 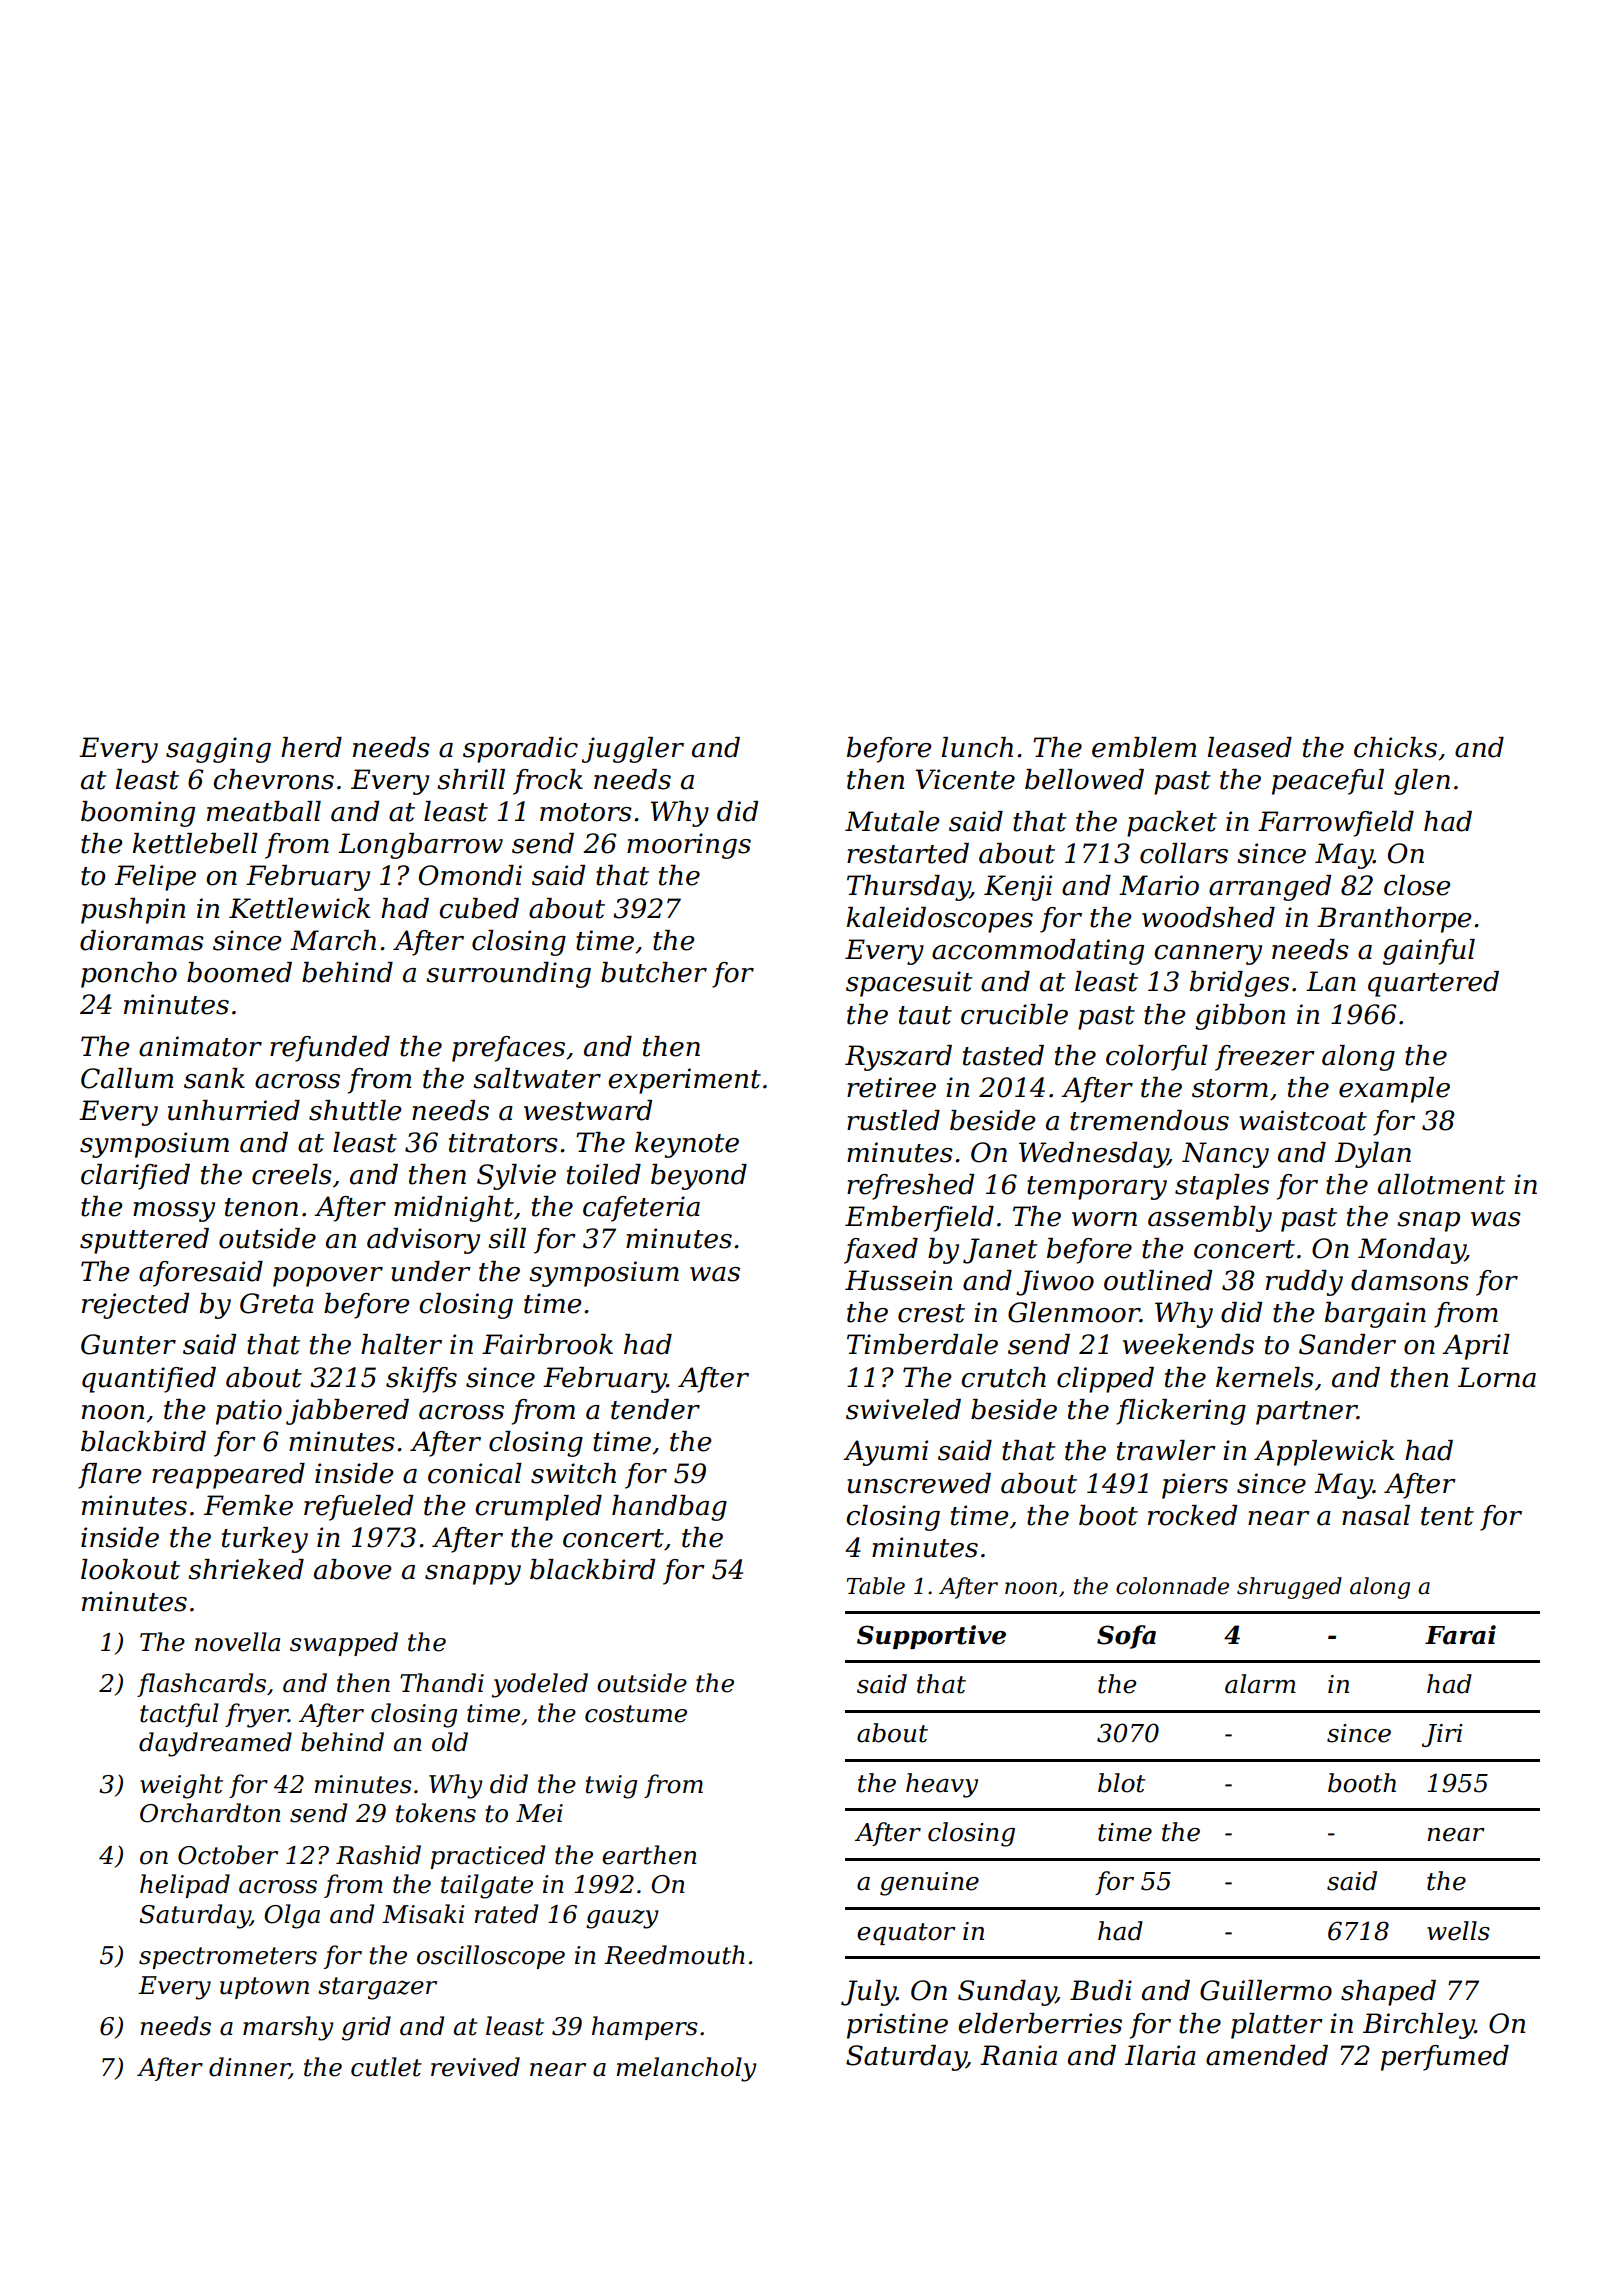 What do you see at coordinates (491, 1957) in the screenshot?
I see `oscilloscope` at bounding box center [491, 1957].
